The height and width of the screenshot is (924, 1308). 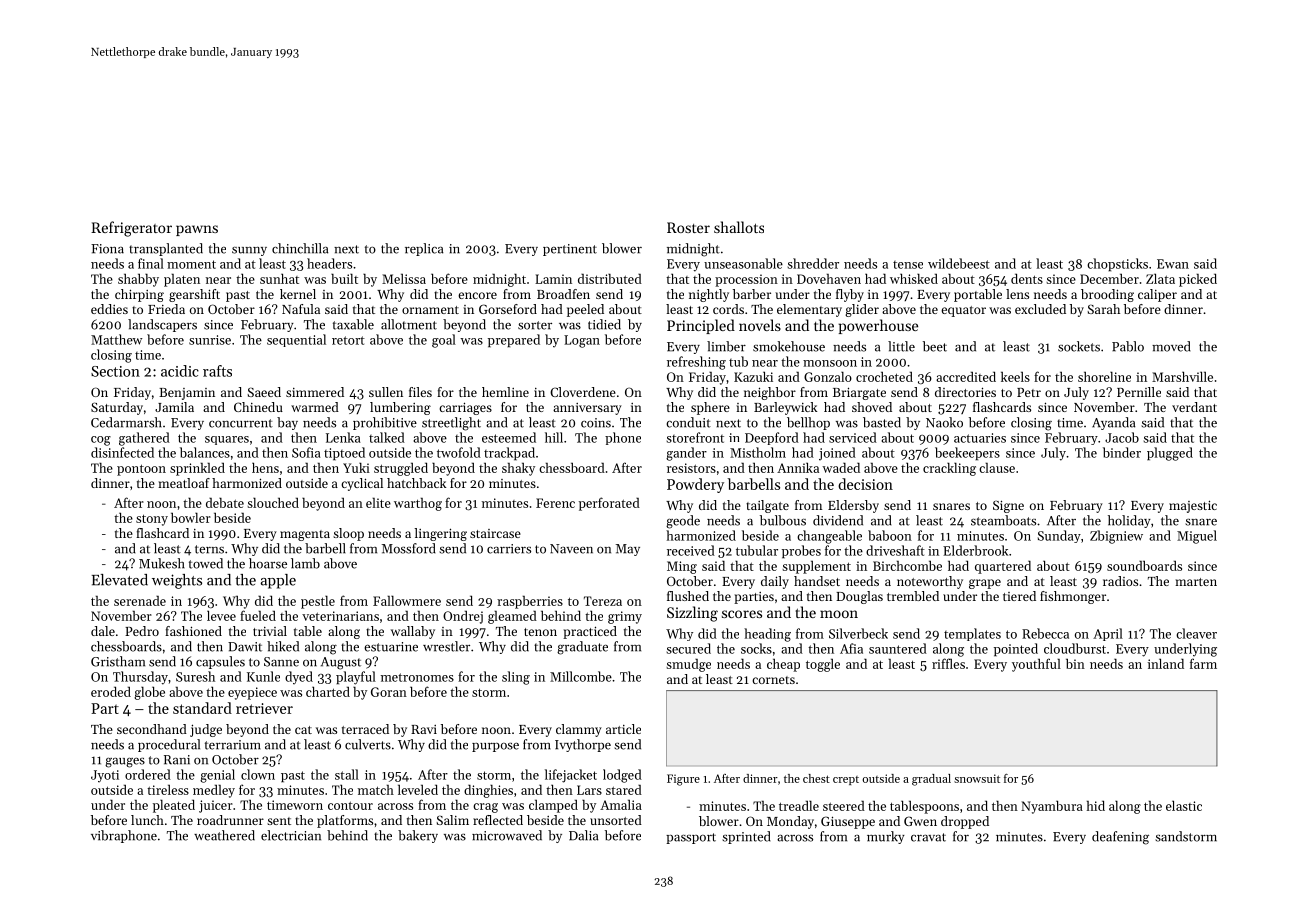 What do you see at coordinates (1122, 437) in the screenshot?
I see `Jacob` at bounding box center [1122, 437].
